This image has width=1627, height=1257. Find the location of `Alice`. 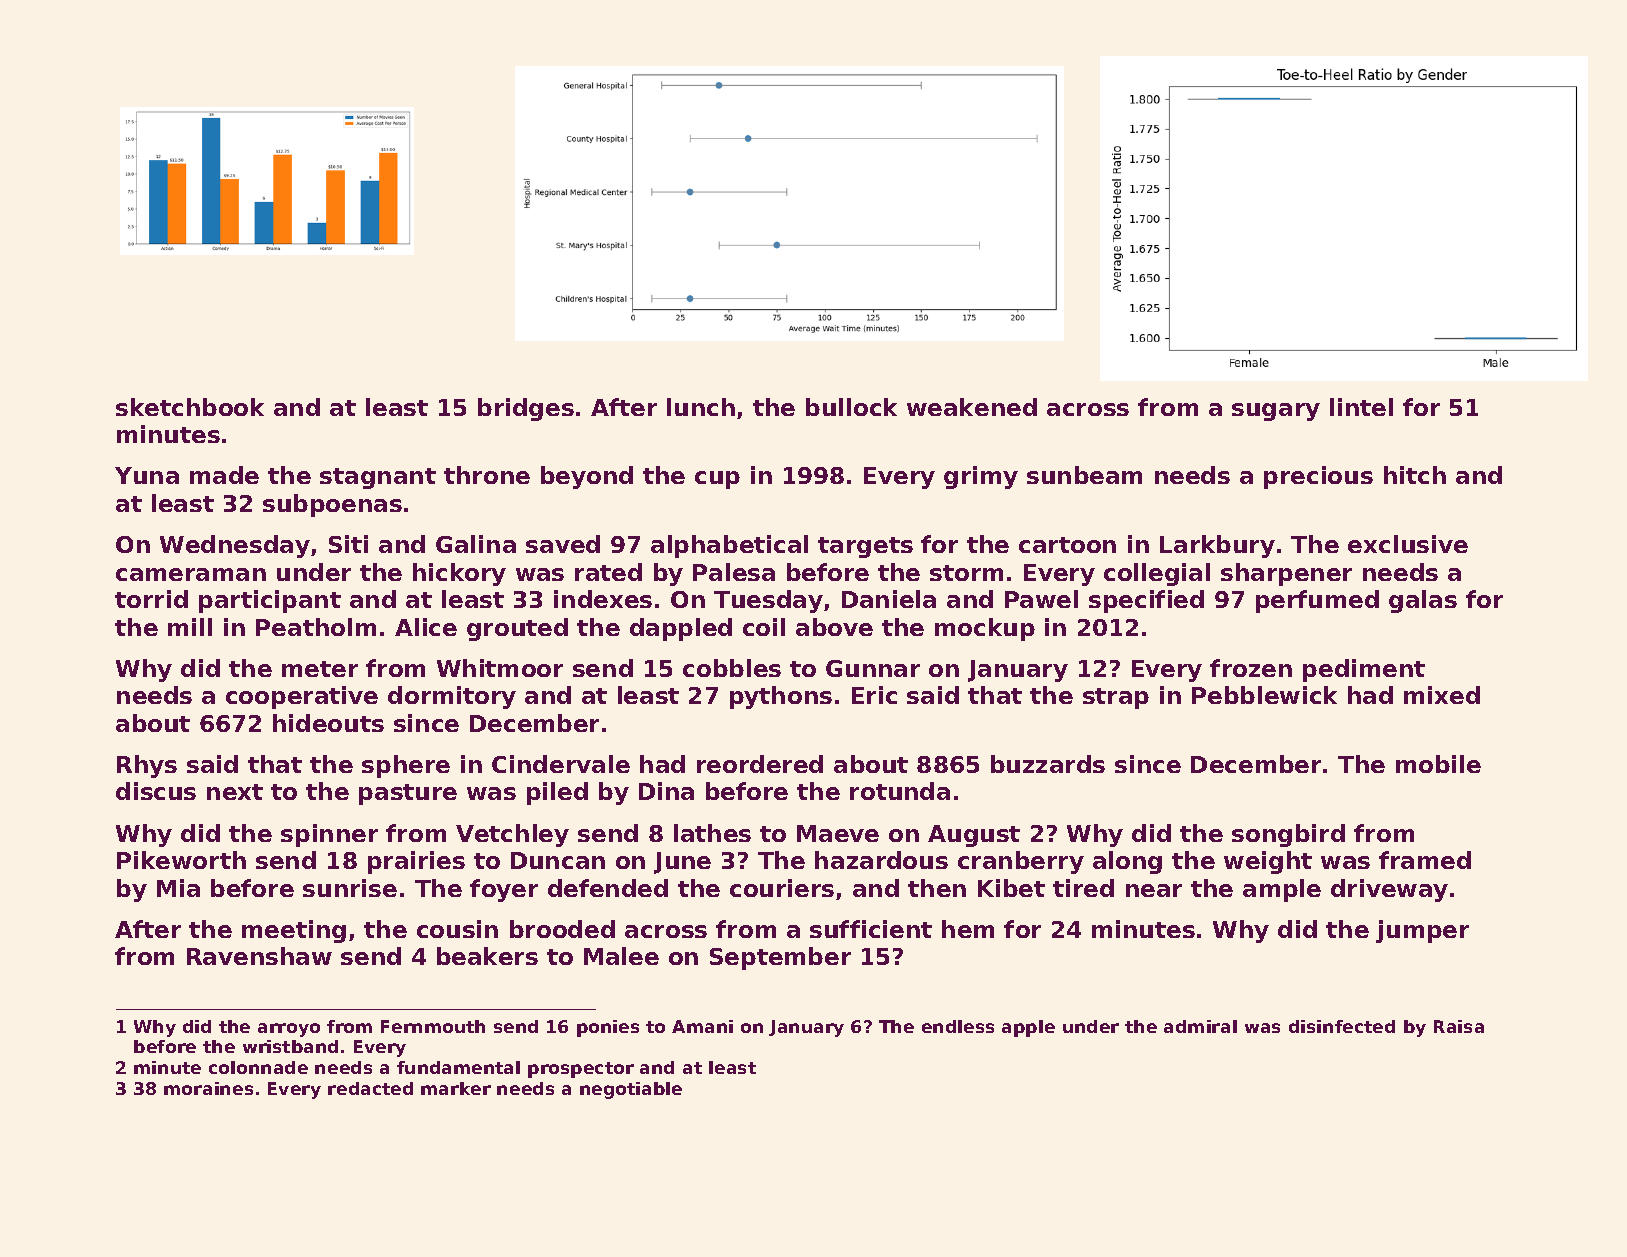

Alice is located at coordinates (426, 627).
